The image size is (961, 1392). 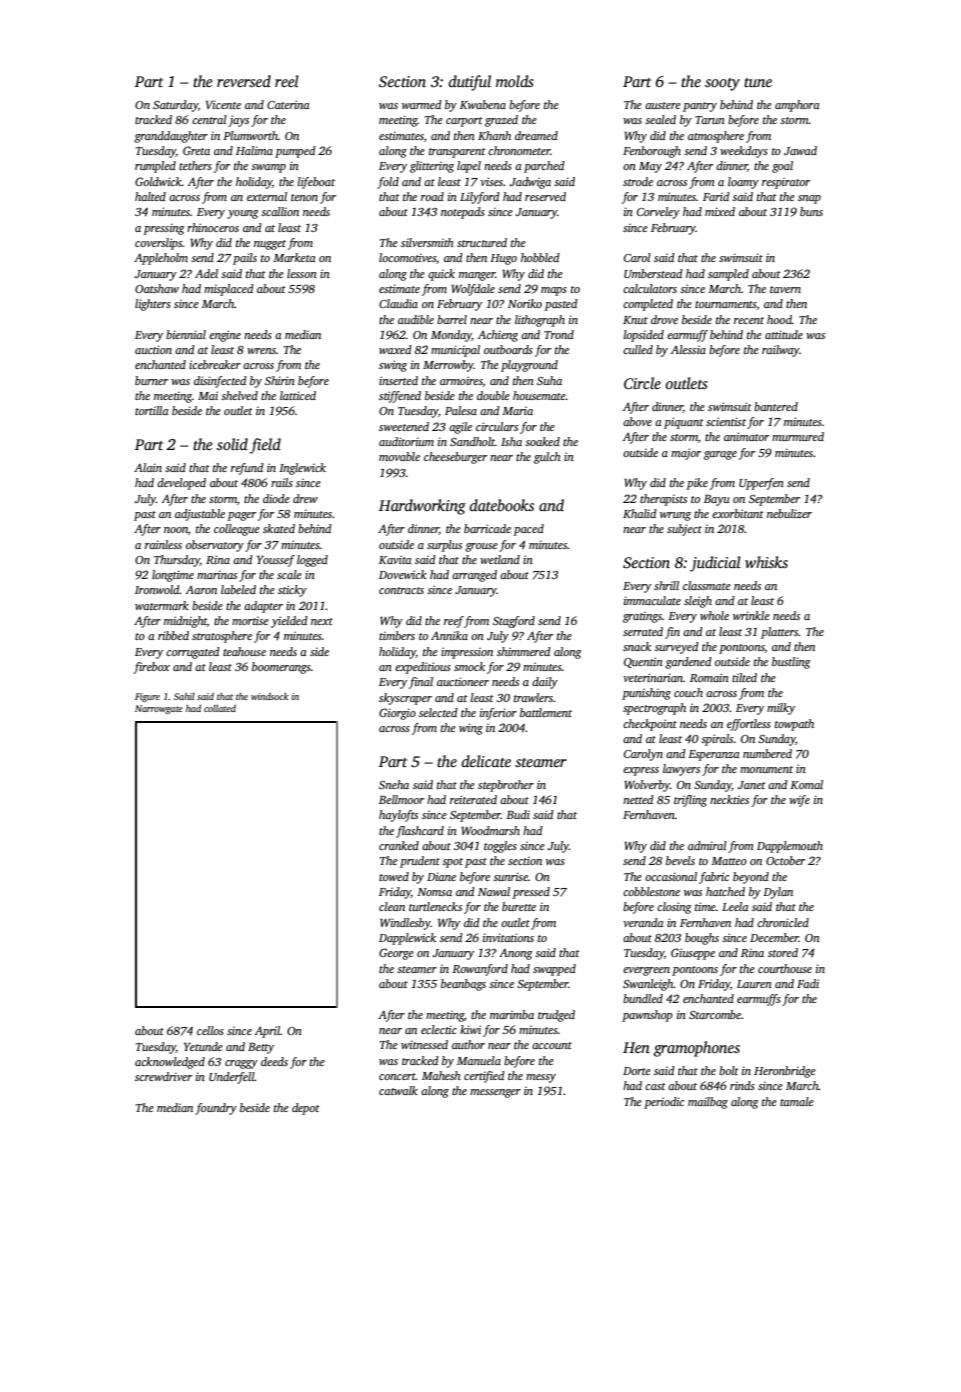 What do you see at coordinates (170, 1063) in the document?
I see `acknowledged` at bounding box center [170, 1063].
